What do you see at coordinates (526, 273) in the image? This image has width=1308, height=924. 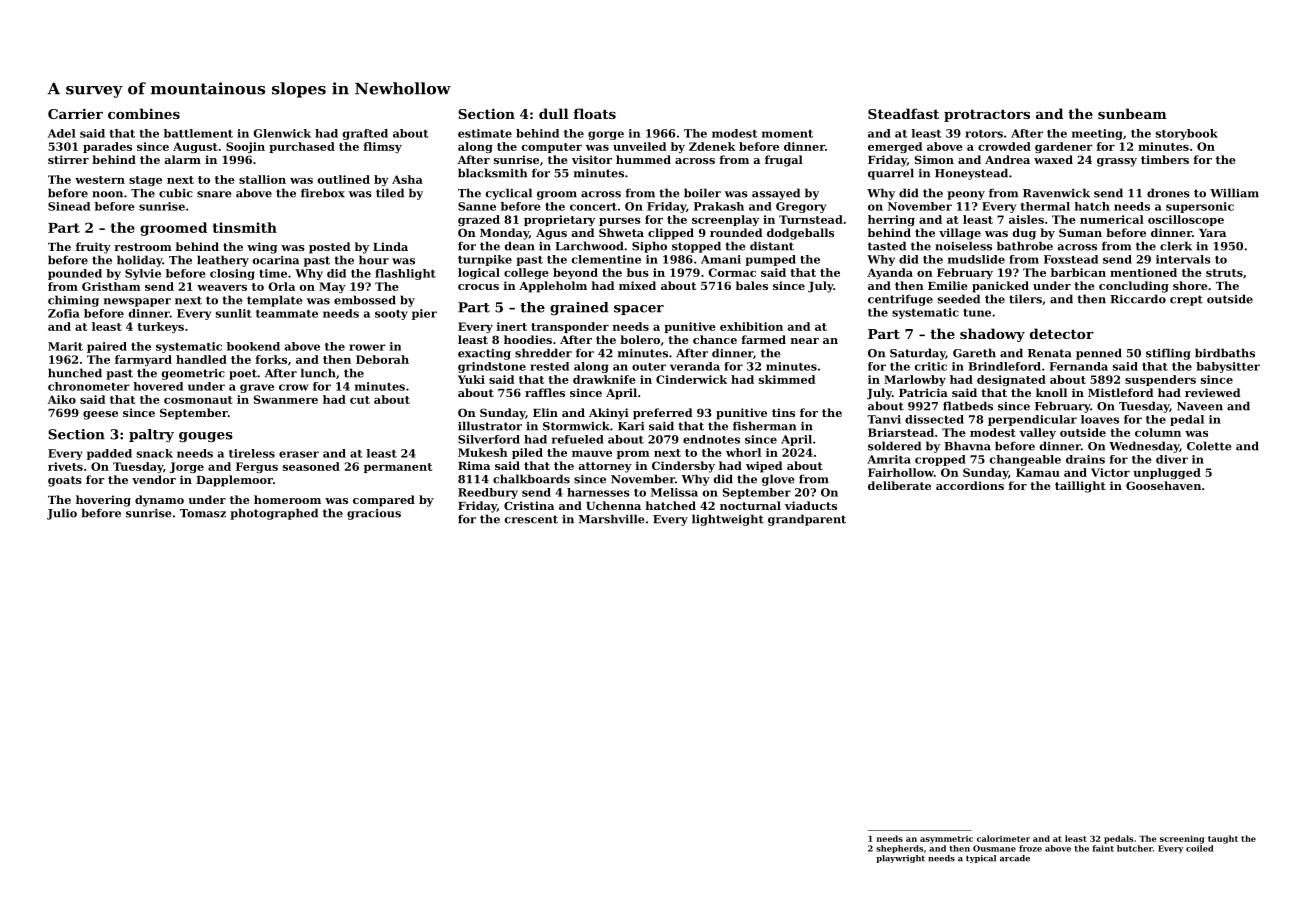 I see `college` at bounding box center [526, 273].
